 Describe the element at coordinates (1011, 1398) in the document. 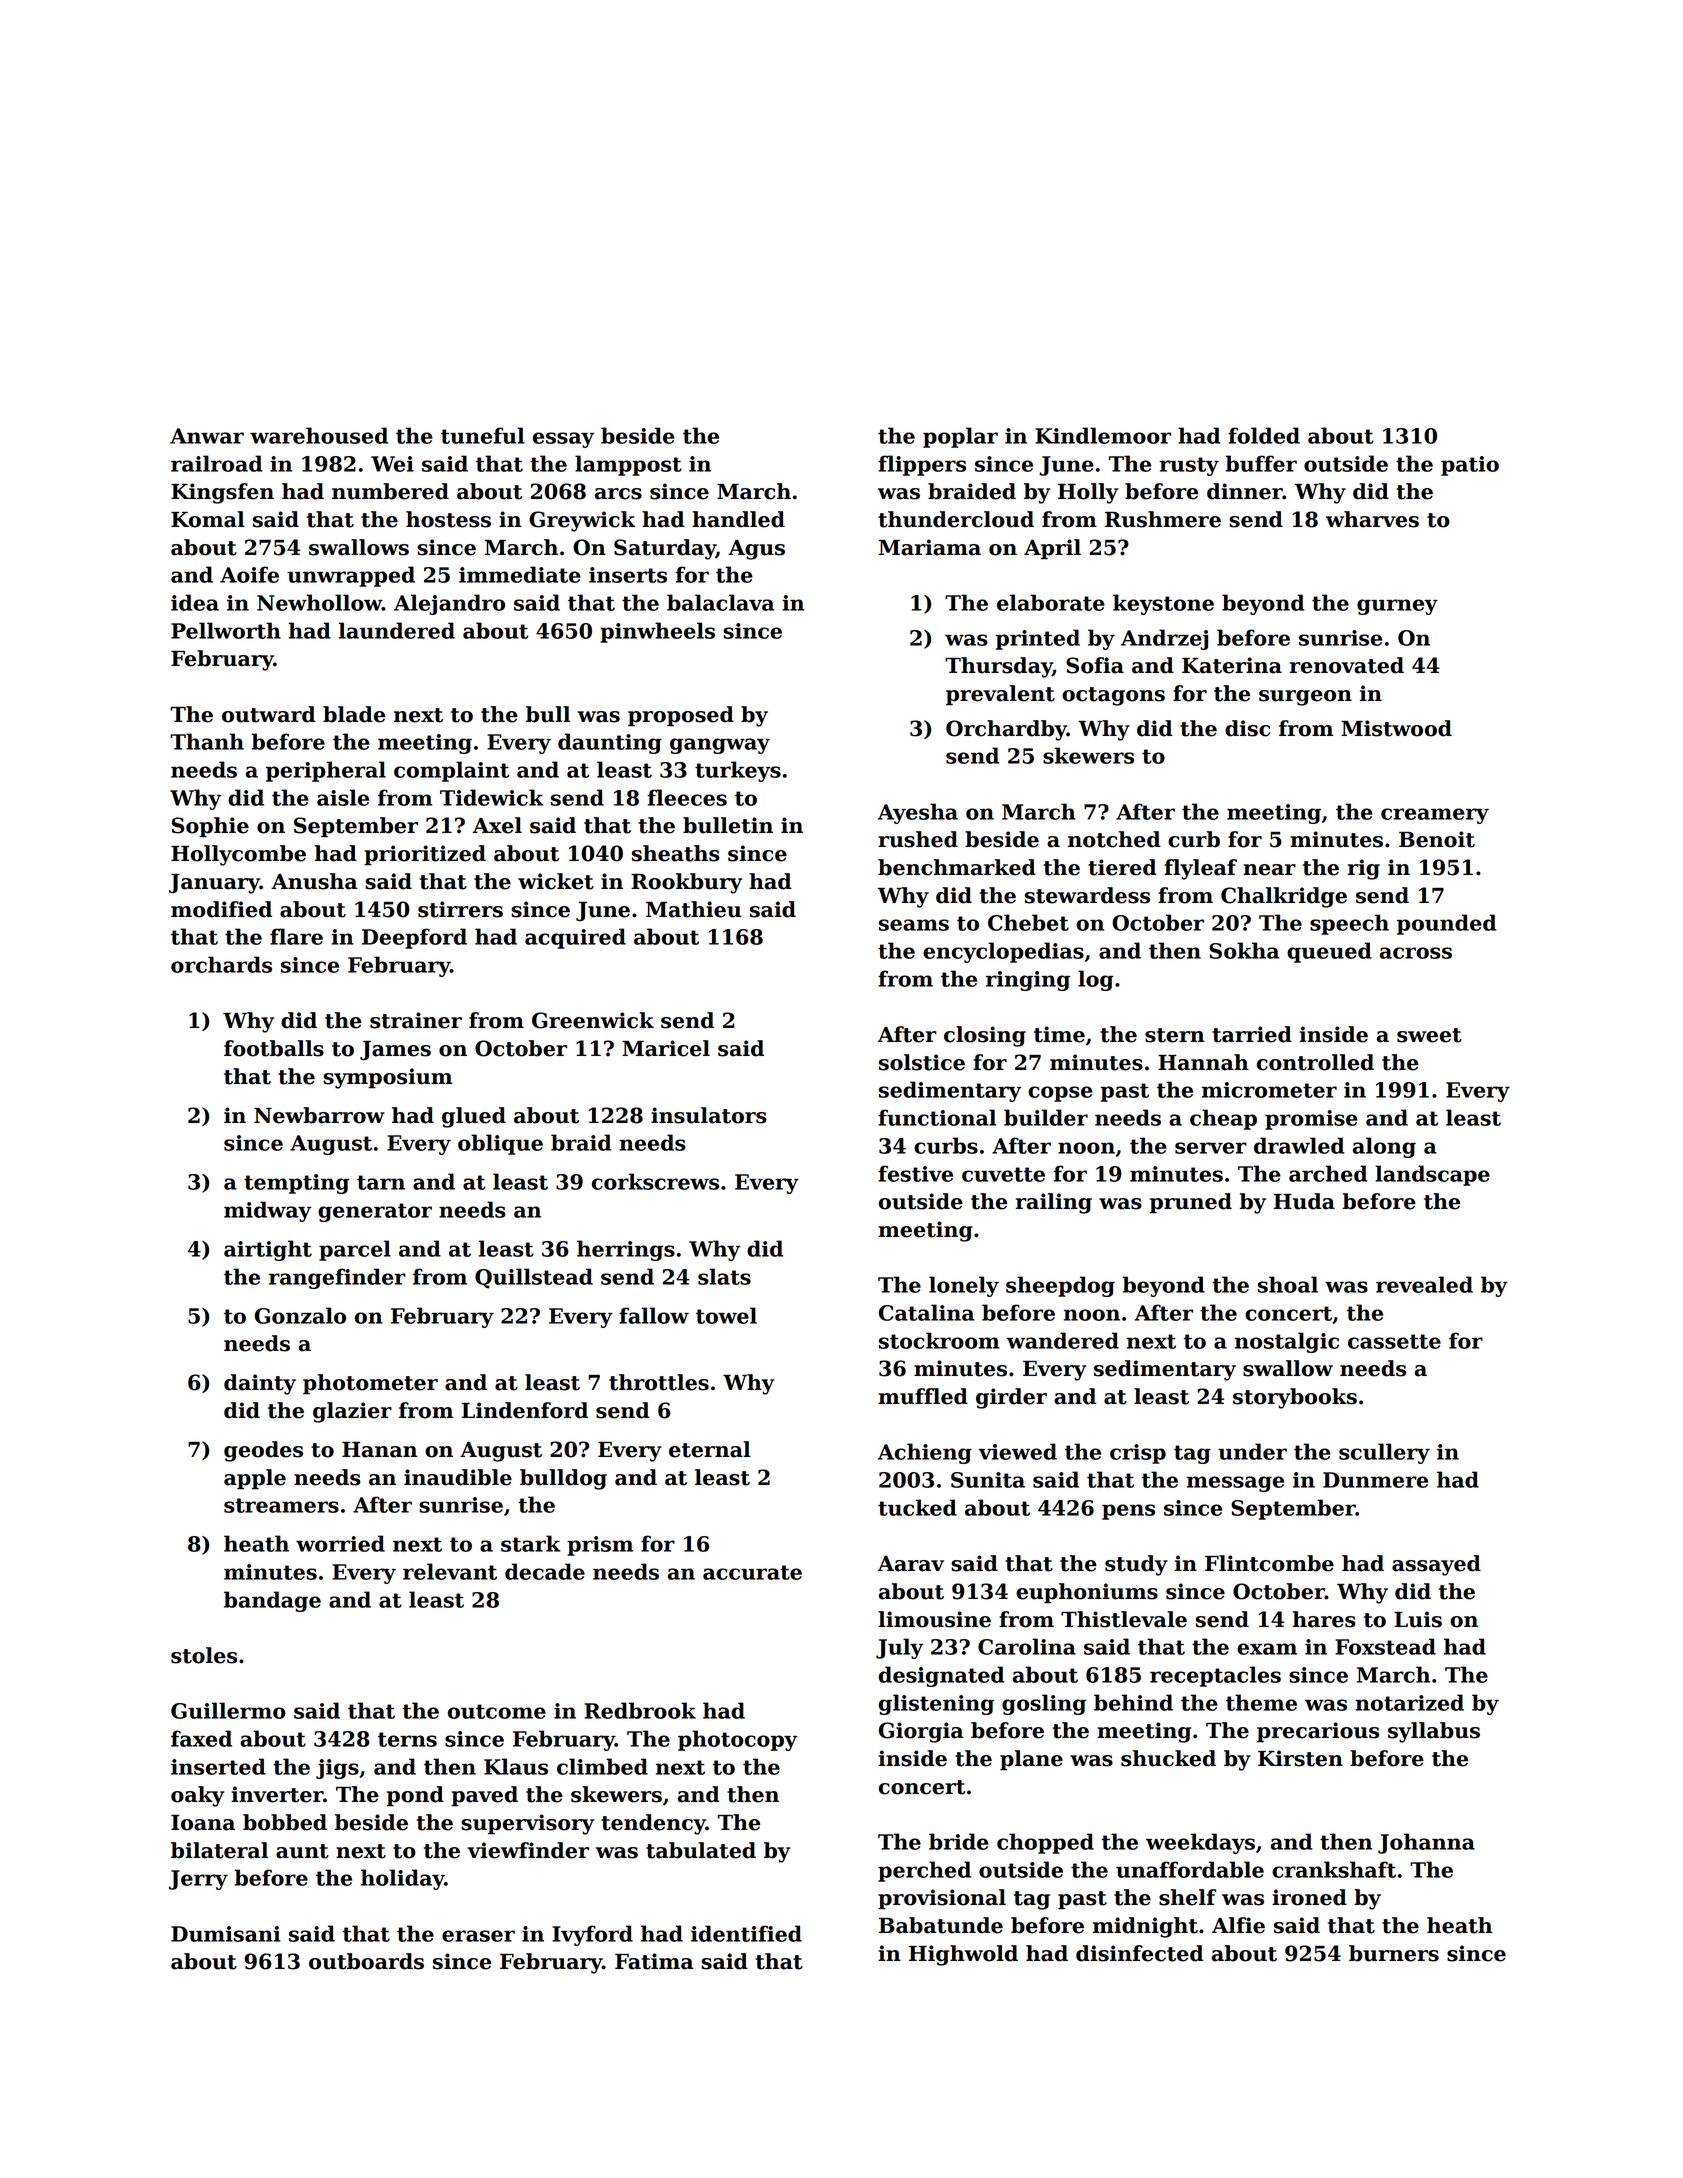

I see `girder` at that location.
